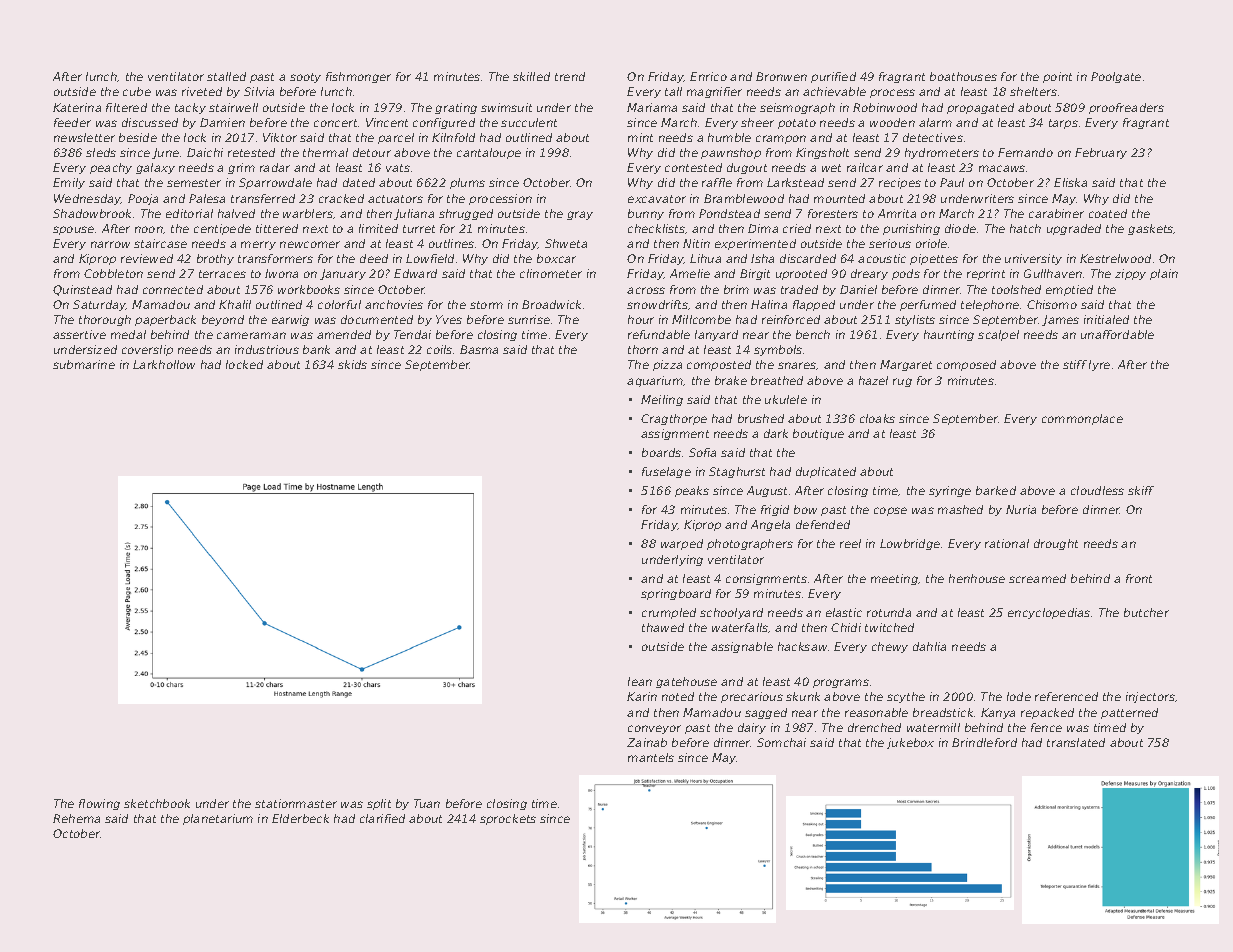 Image resolution: width=1233 pixels, height=952 pixels. Describe the element at coordinates (640, 681) in the screenshot. I see `lean` at that location.
